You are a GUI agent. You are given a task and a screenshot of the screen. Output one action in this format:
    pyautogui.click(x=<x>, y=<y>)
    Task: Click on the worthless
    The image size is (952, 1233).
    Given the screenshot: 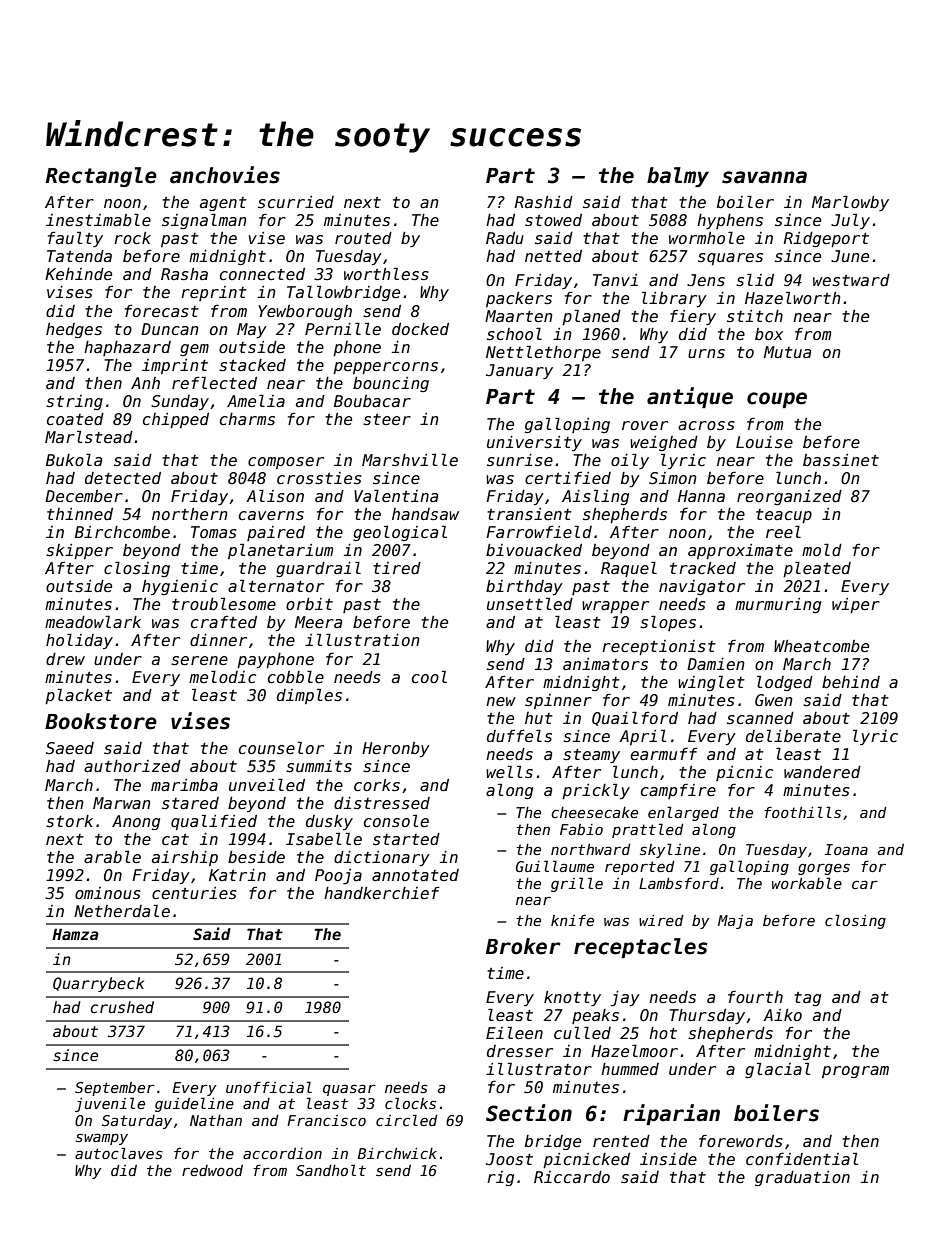 What is the action you would take?
    pyautogui.click(x=386, y=274)
